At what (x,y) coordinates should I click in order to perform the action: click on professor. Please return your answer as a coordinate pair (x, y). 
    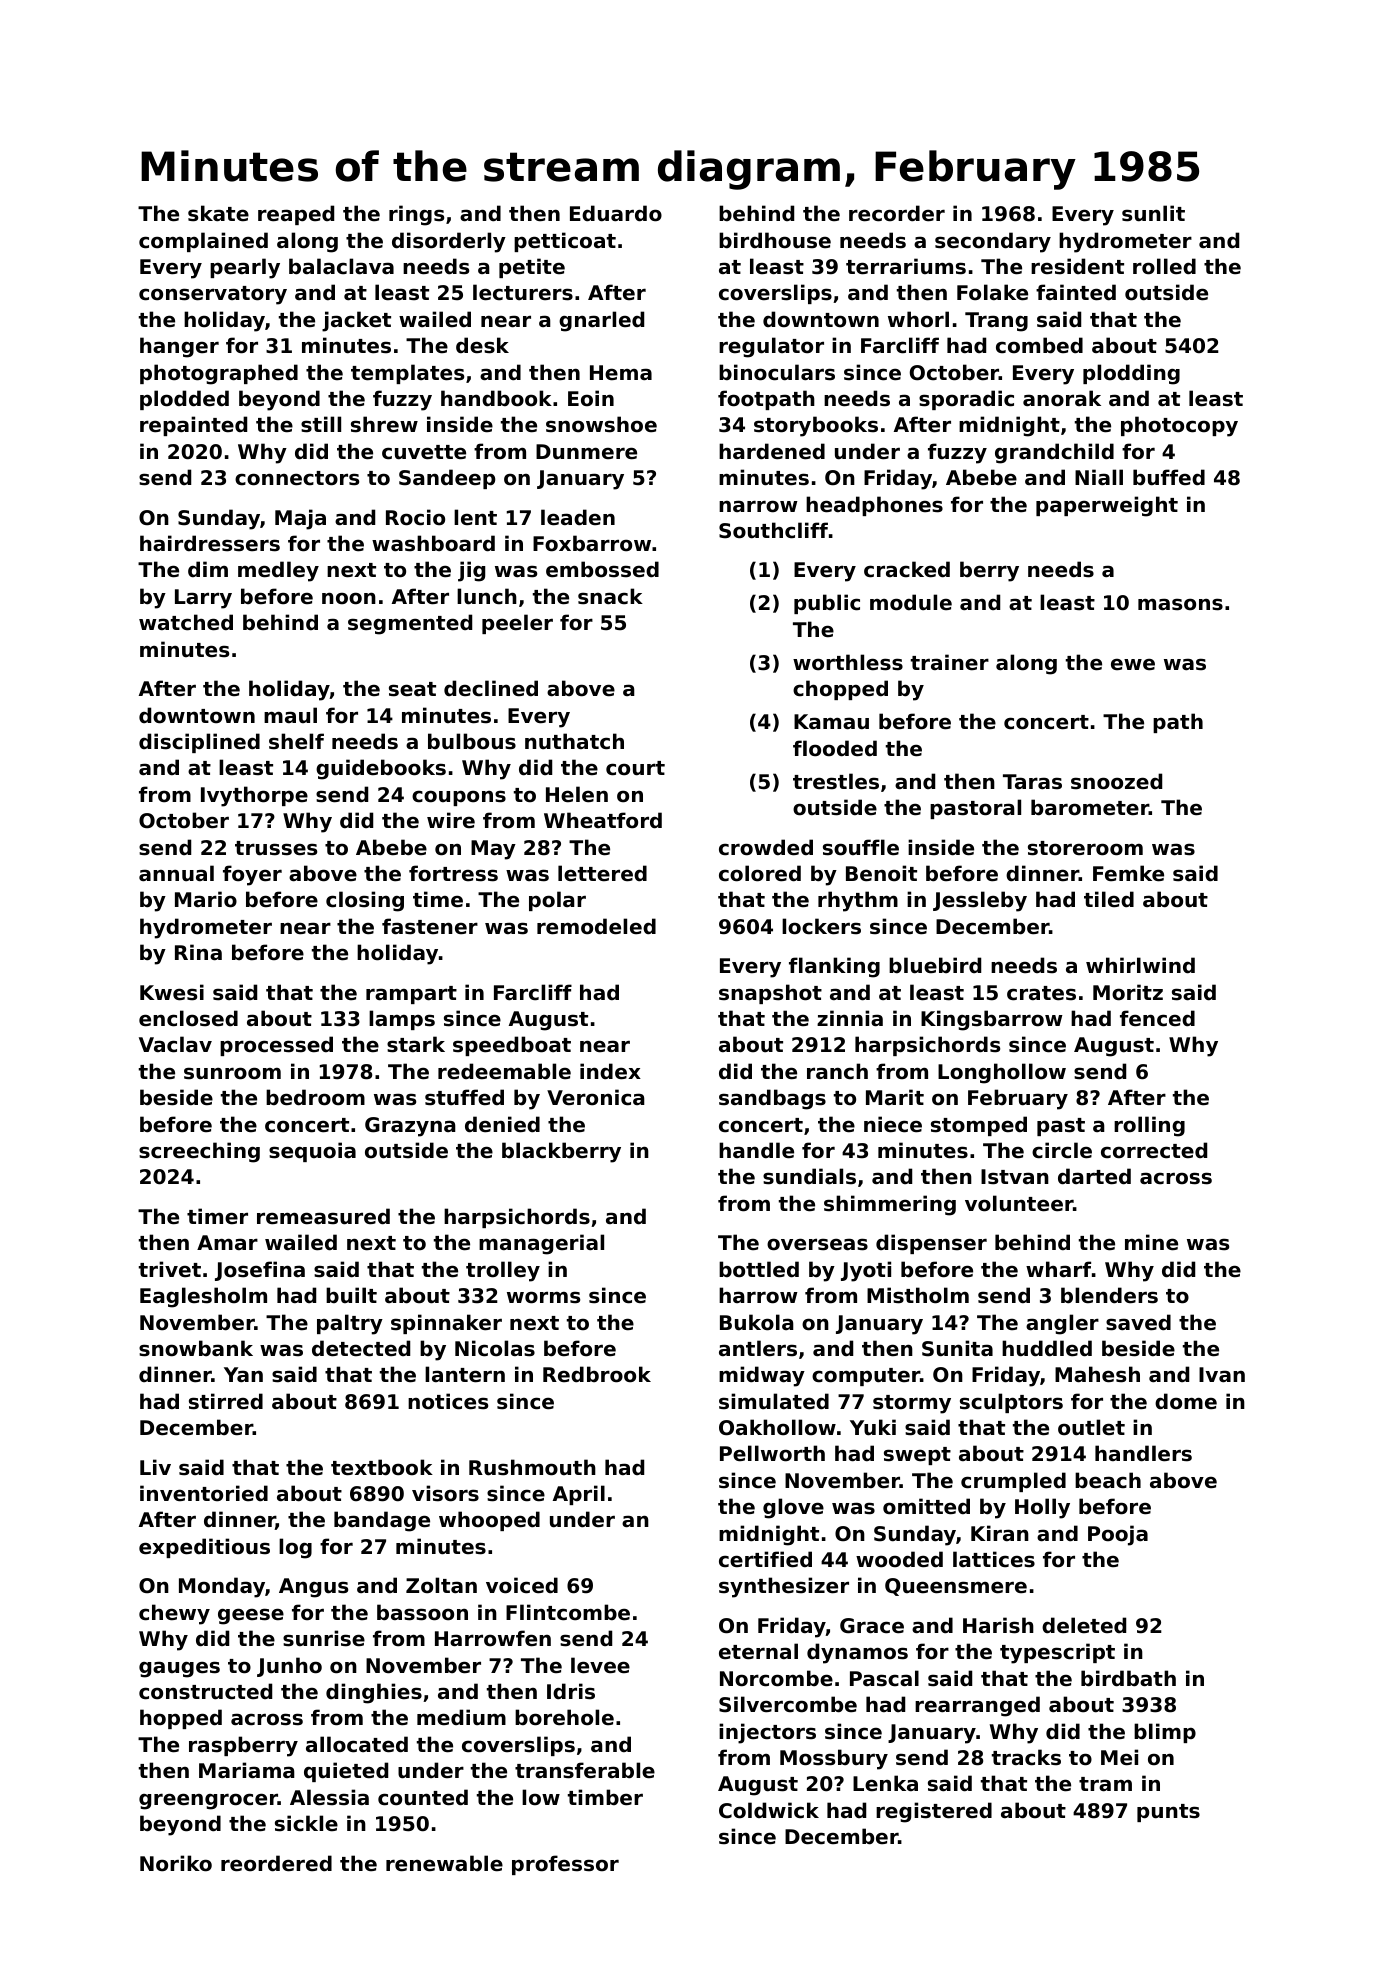
    Looking at the image, I should click on (565, 1865).
